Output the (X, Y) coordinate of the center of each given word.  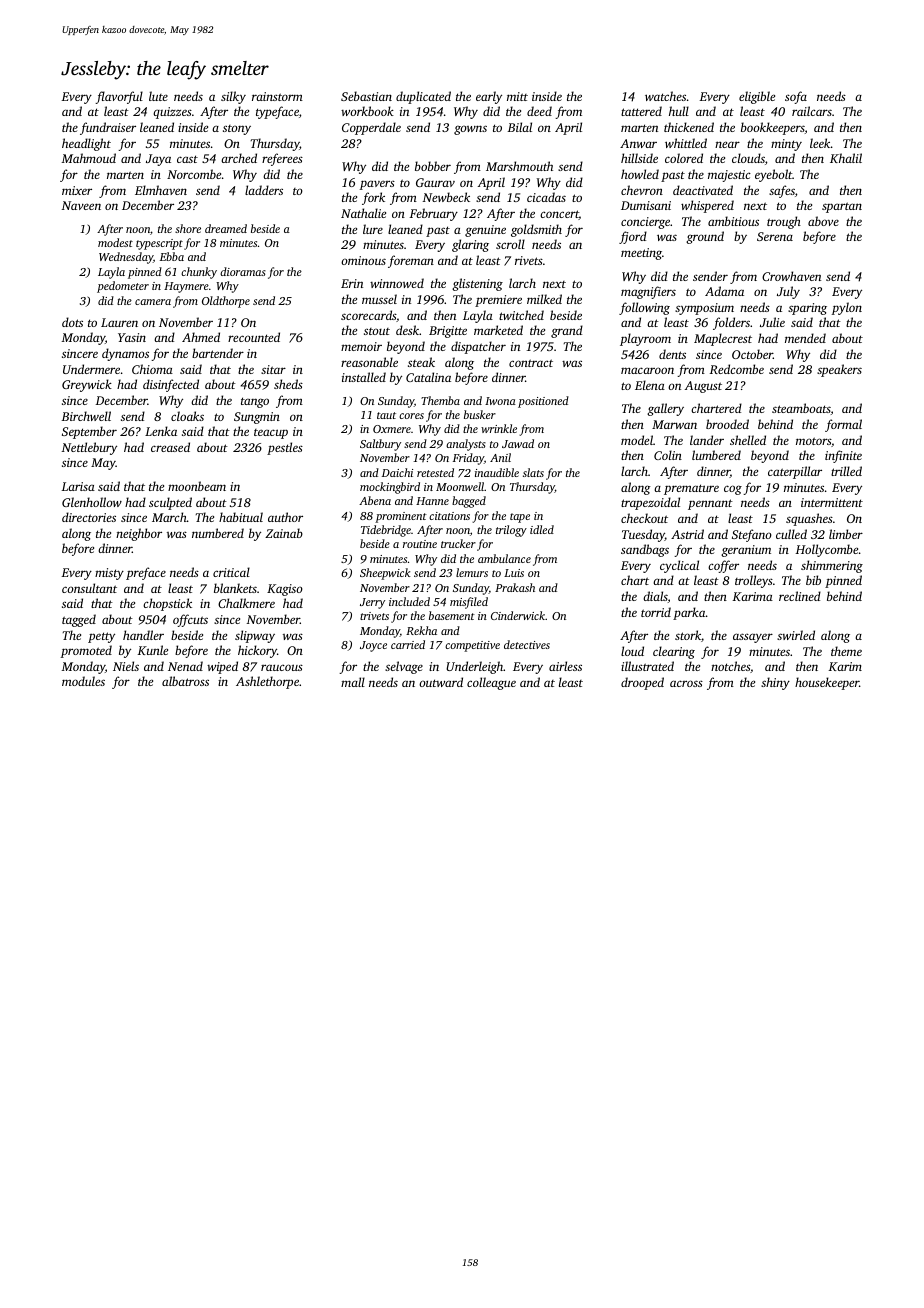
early (489, 97)
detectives (527, 644)
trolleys (754, 581)
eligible (757, 97)
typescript (159, 244)
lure (373, 229)
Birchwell (86, 416)
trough (784, 222)
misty (109, 574)
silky (233, 97)
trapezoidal (650, 503)
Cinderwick (518, 615)
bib (813, 580)
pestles (285, 448)
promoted (86, 651)
